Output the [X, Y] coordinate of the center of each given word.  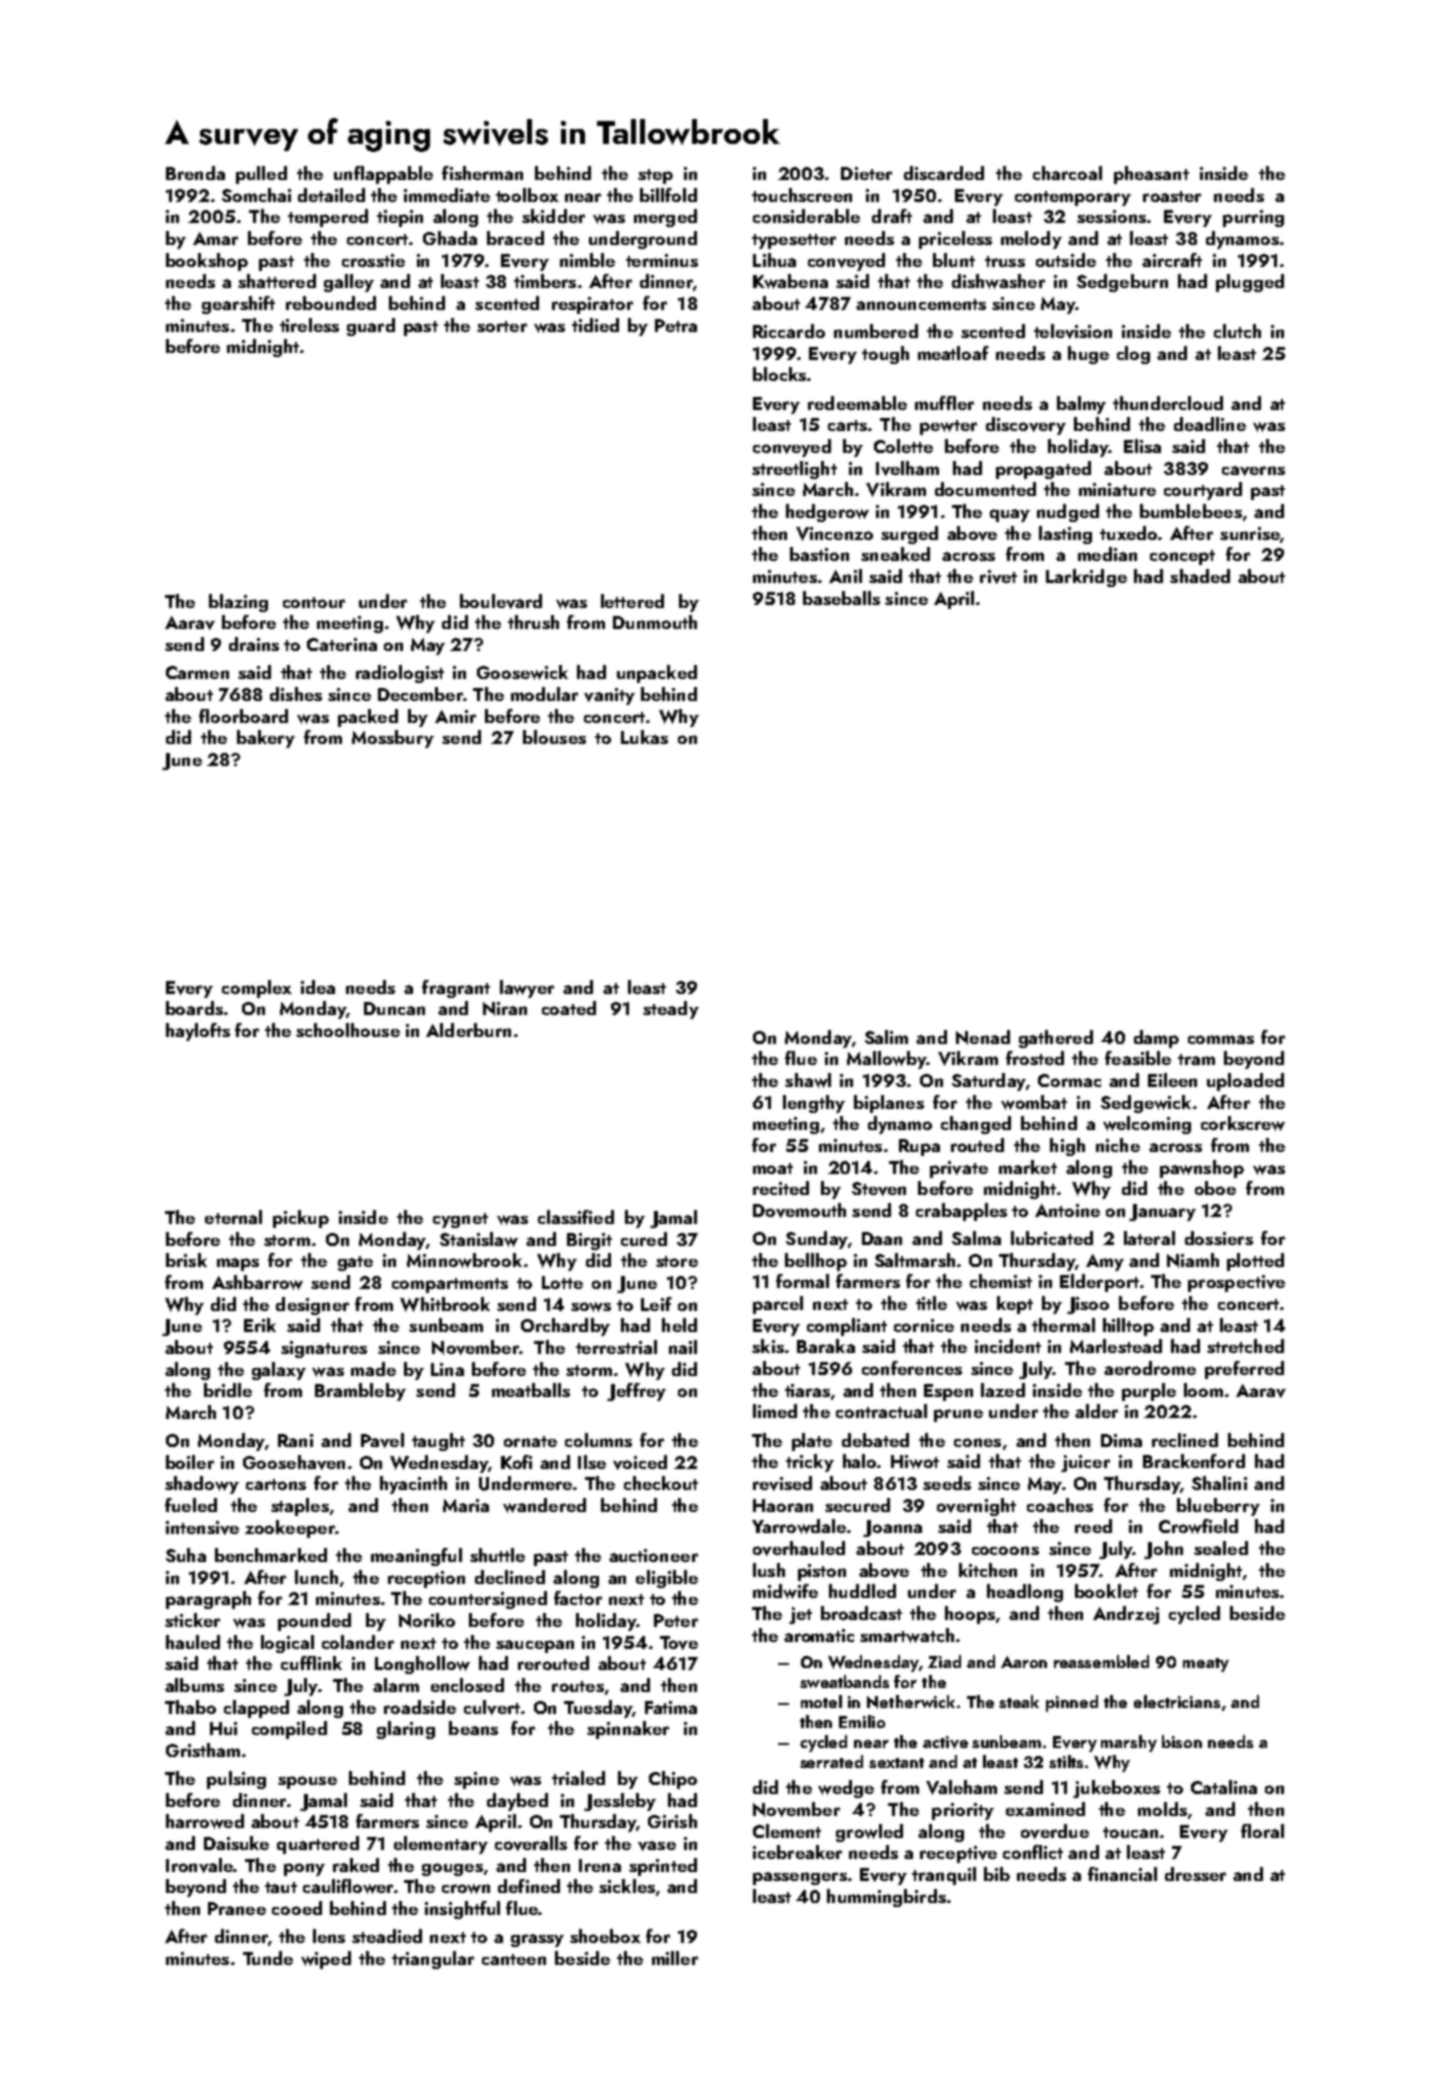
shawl [808, 1080]
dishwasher [998, 281]
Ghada [450, 238]
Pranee [237, 1908]
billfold [668, 195]
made [373, 1369]
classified [576, 1217]
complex [257, 989]
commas [1221, 1039]
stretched [1245, 1346]
